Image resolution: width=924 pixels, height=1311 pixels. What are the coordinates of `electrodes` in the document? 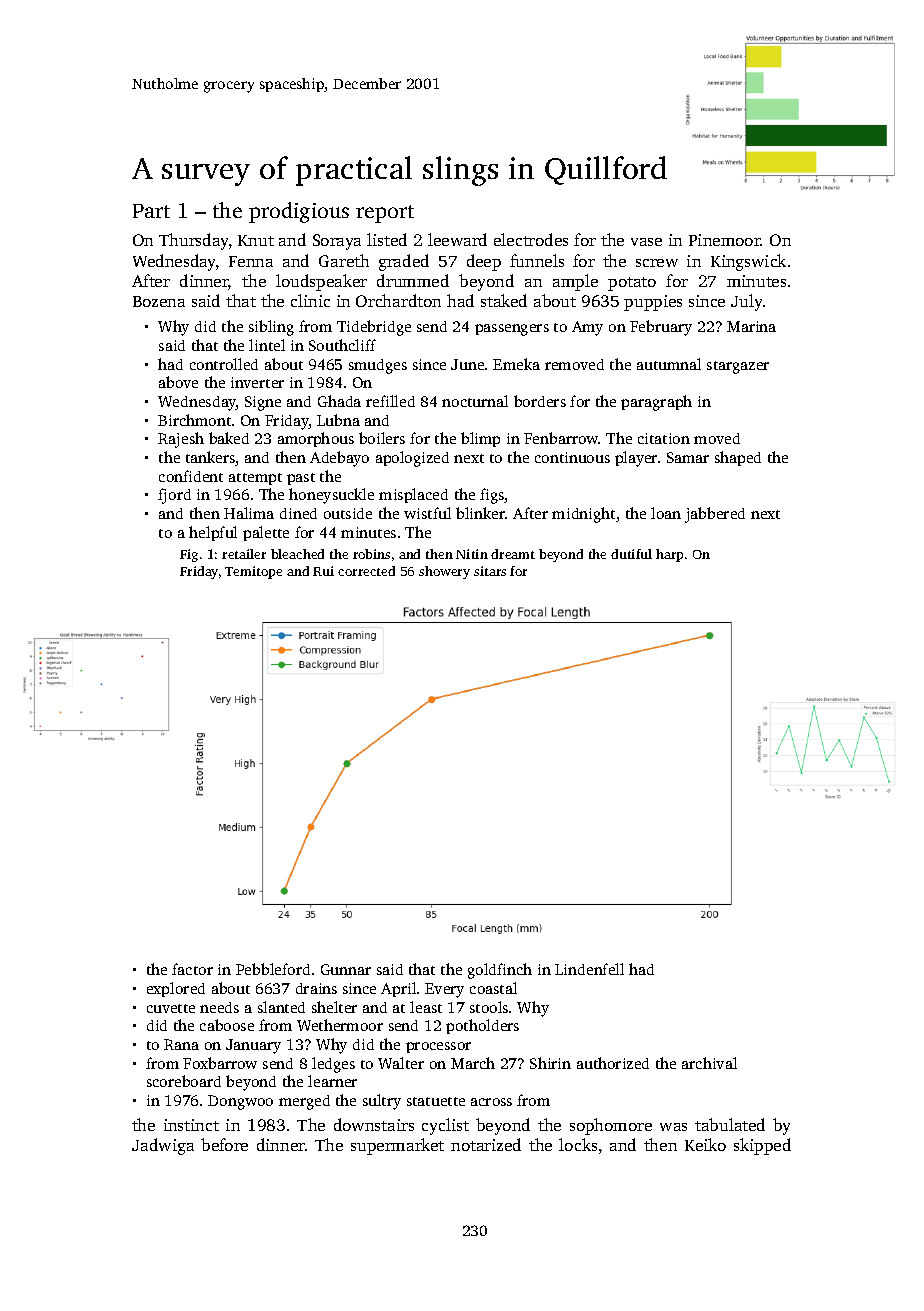 It's located at (531, 239).
